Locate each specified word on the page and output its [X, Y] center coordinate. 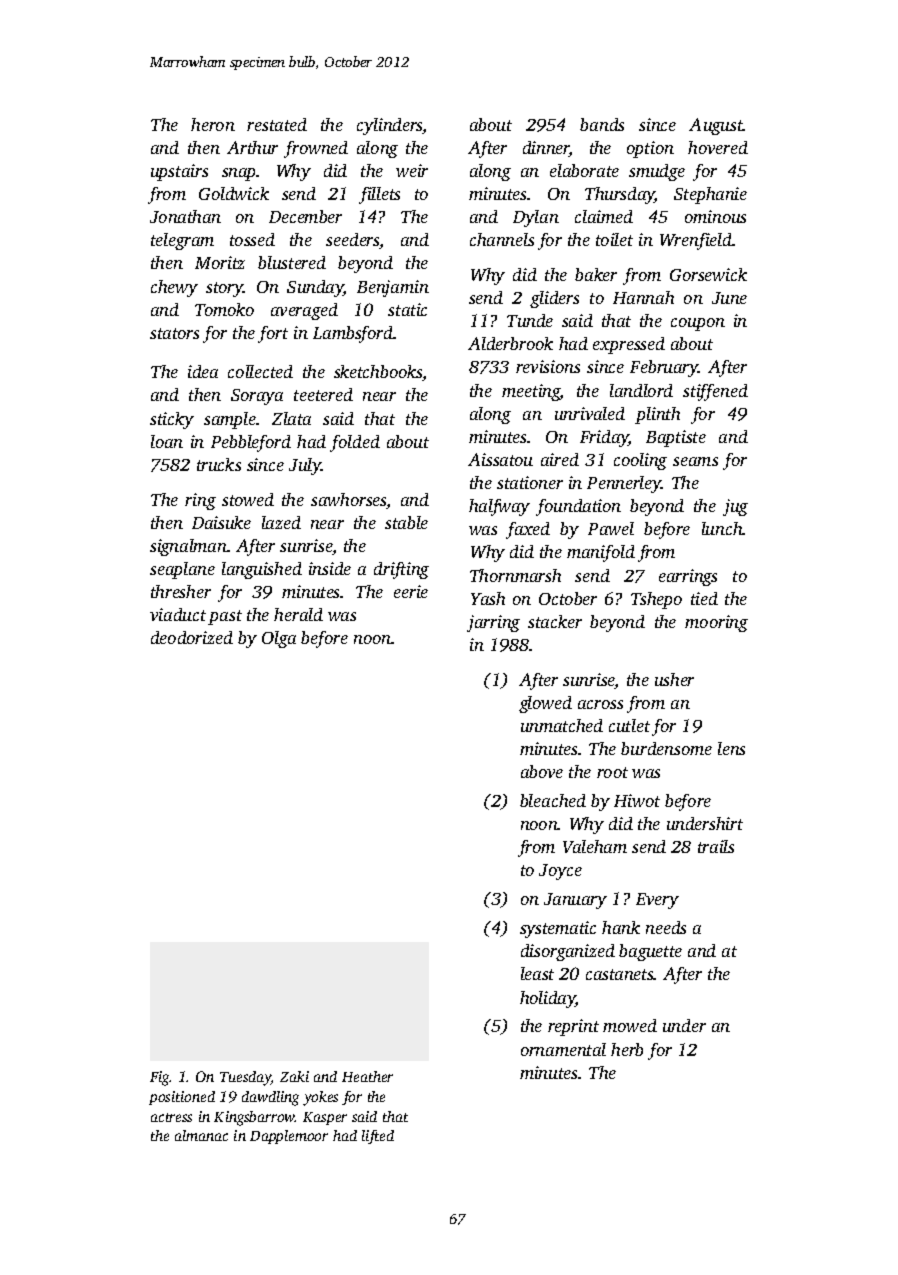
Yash [488, 598]
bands [602, 124]
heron [213, 124]
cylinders [390, 126]
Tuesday [246, 1078]
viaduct [178, 614]
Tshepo [656, 600]
